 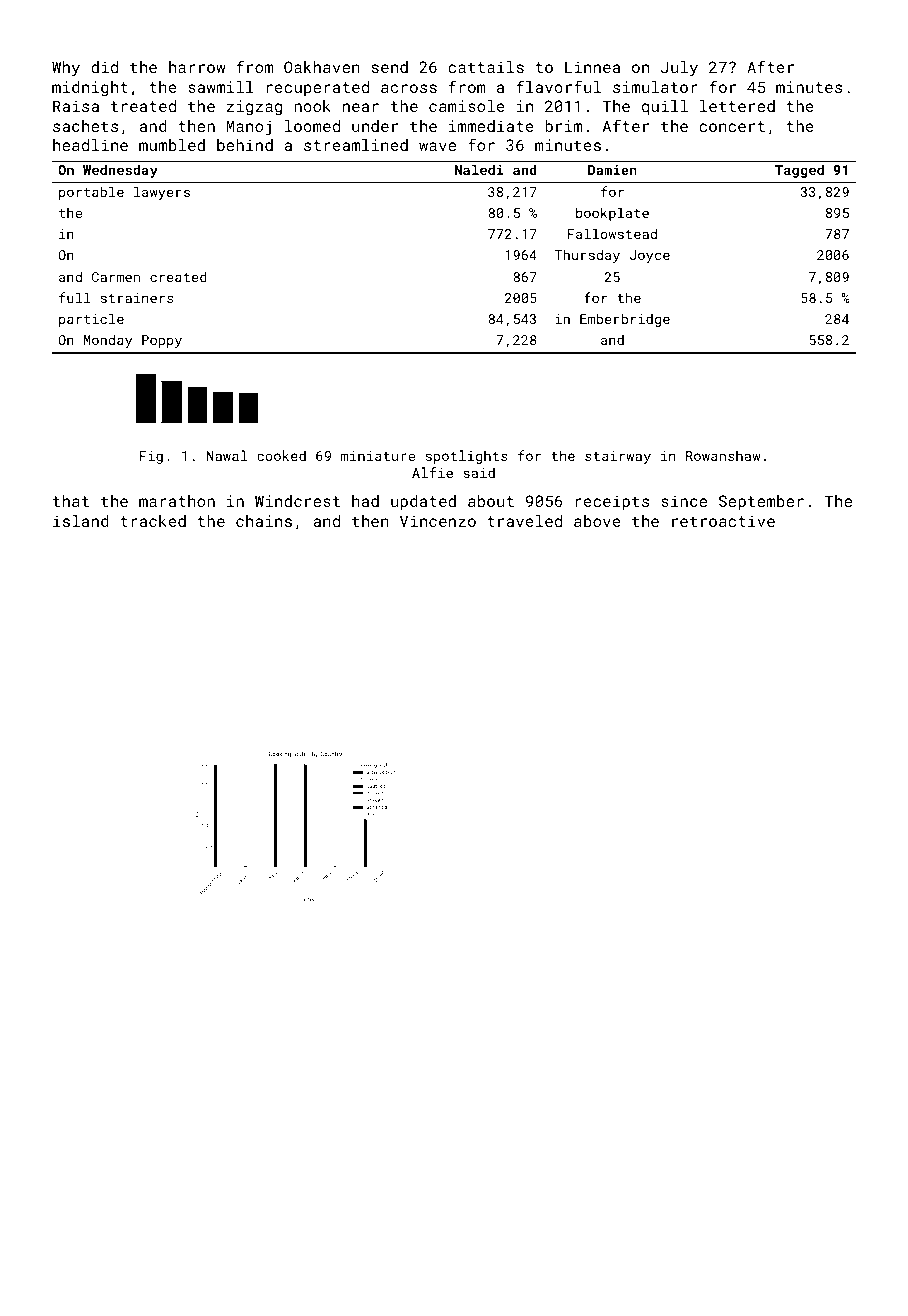 What do you see at coordinates (390, 67) in the page?
I see `send` at bounding box center [390, 67].
